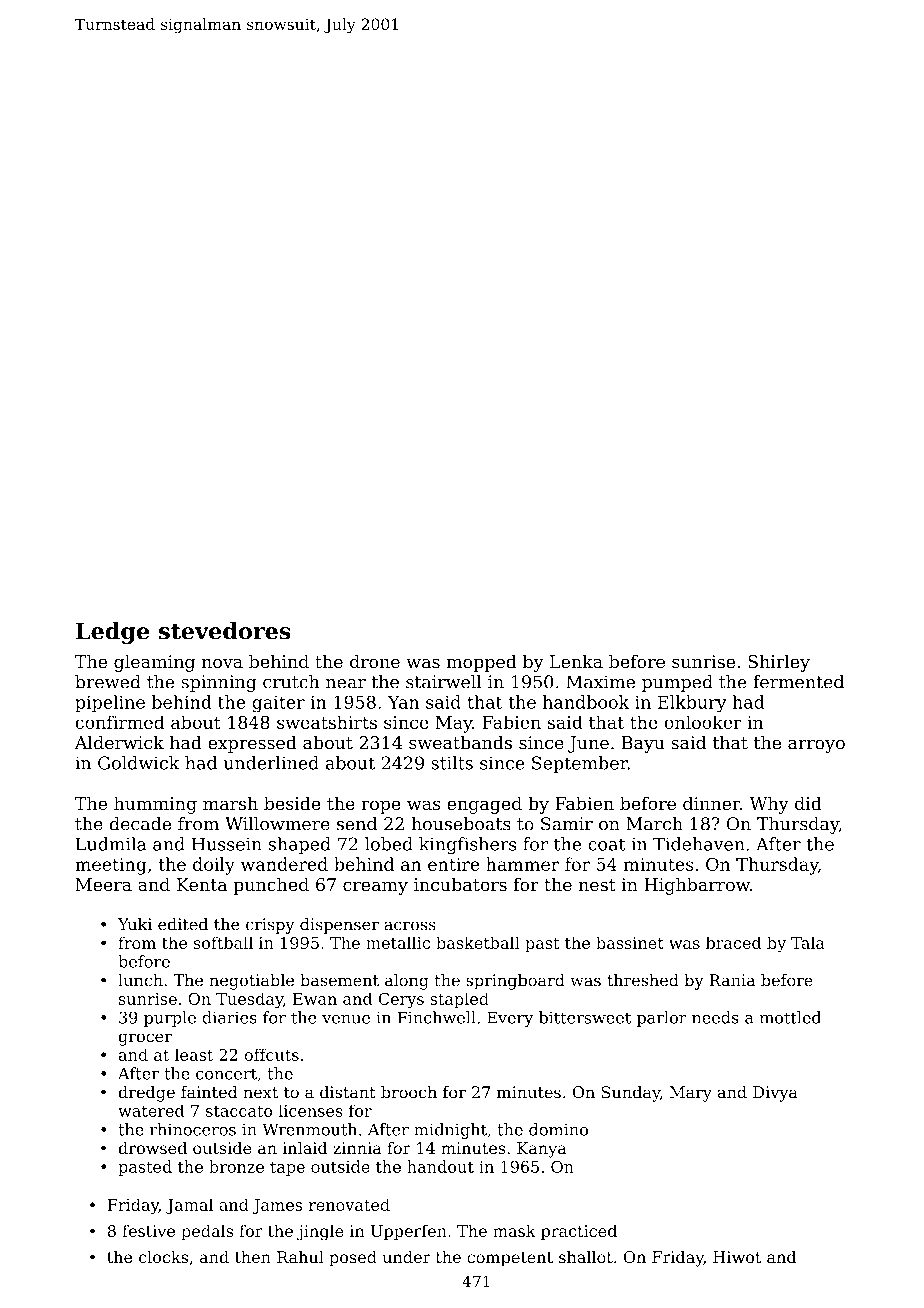  Describe the element at coordinates (207, 1232) in the screenshot. I see `pedals` at that location.
